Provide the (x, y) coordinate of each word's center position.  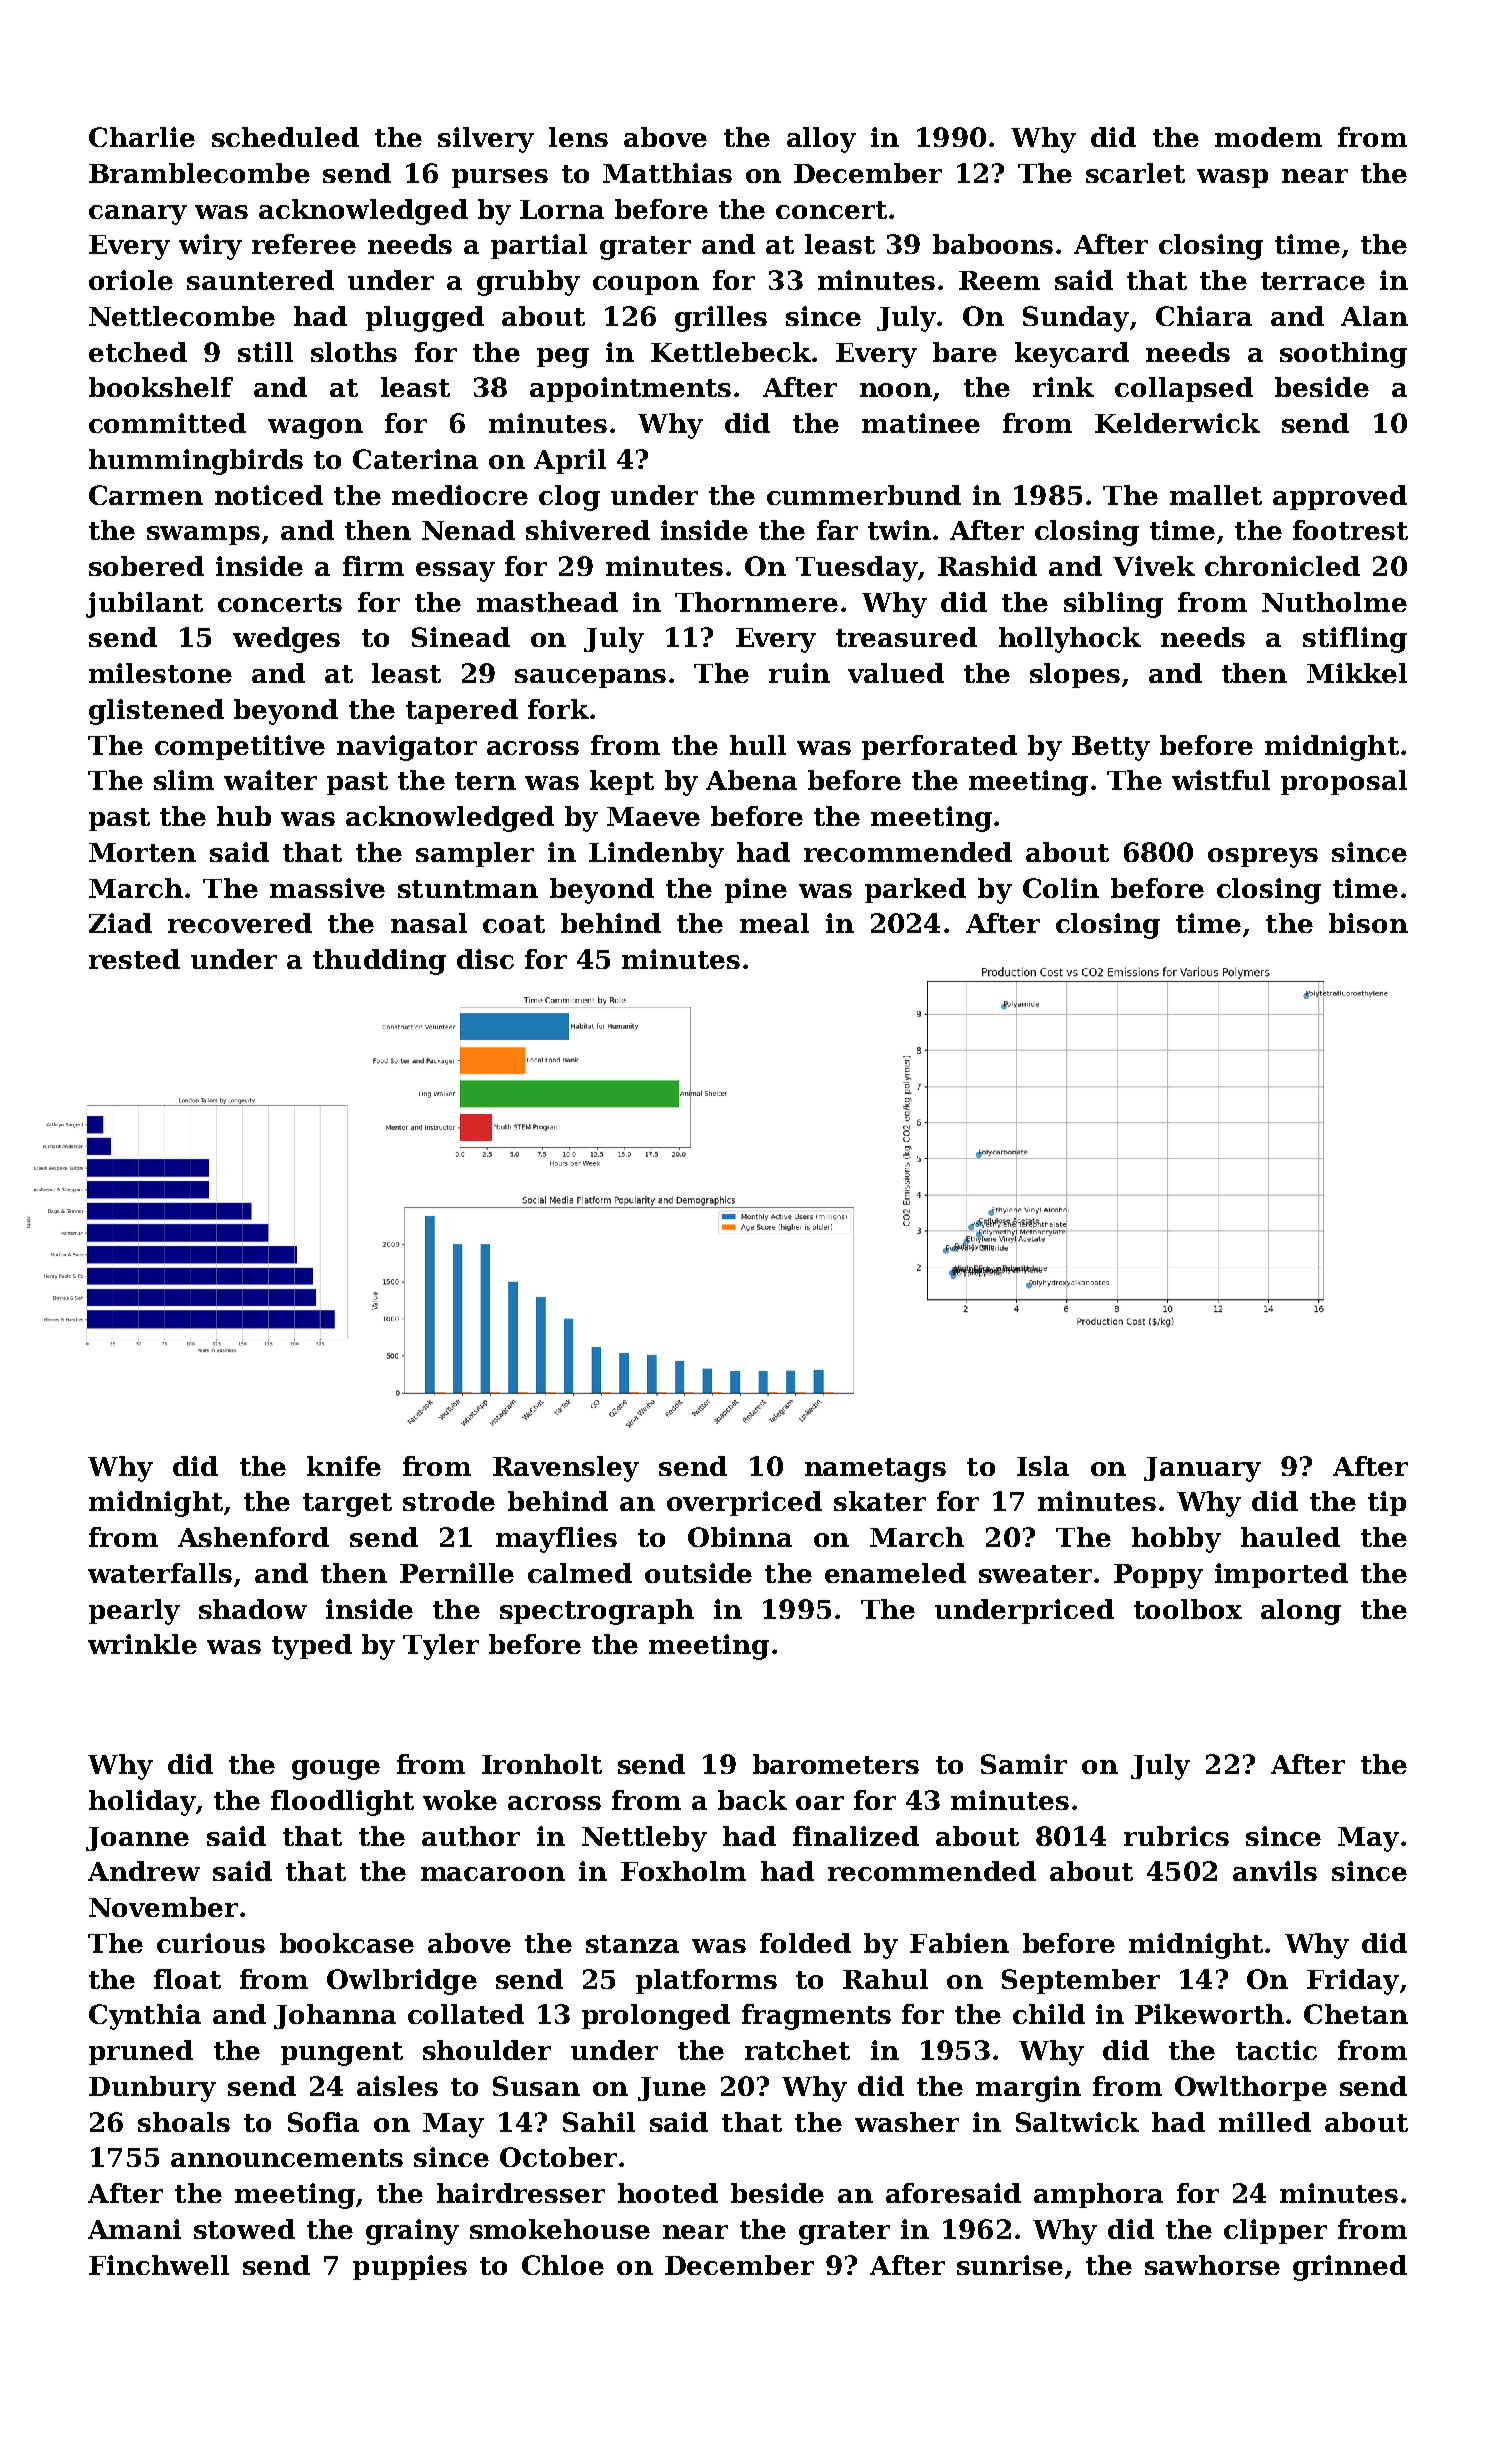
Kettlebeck (731, 352)
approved (1340, 497)
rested (134, 959)
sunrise (1010, 2265)
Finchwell (159, 2265)
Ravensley (566, 1469)
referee (304, 244)
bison (1368, 923)
